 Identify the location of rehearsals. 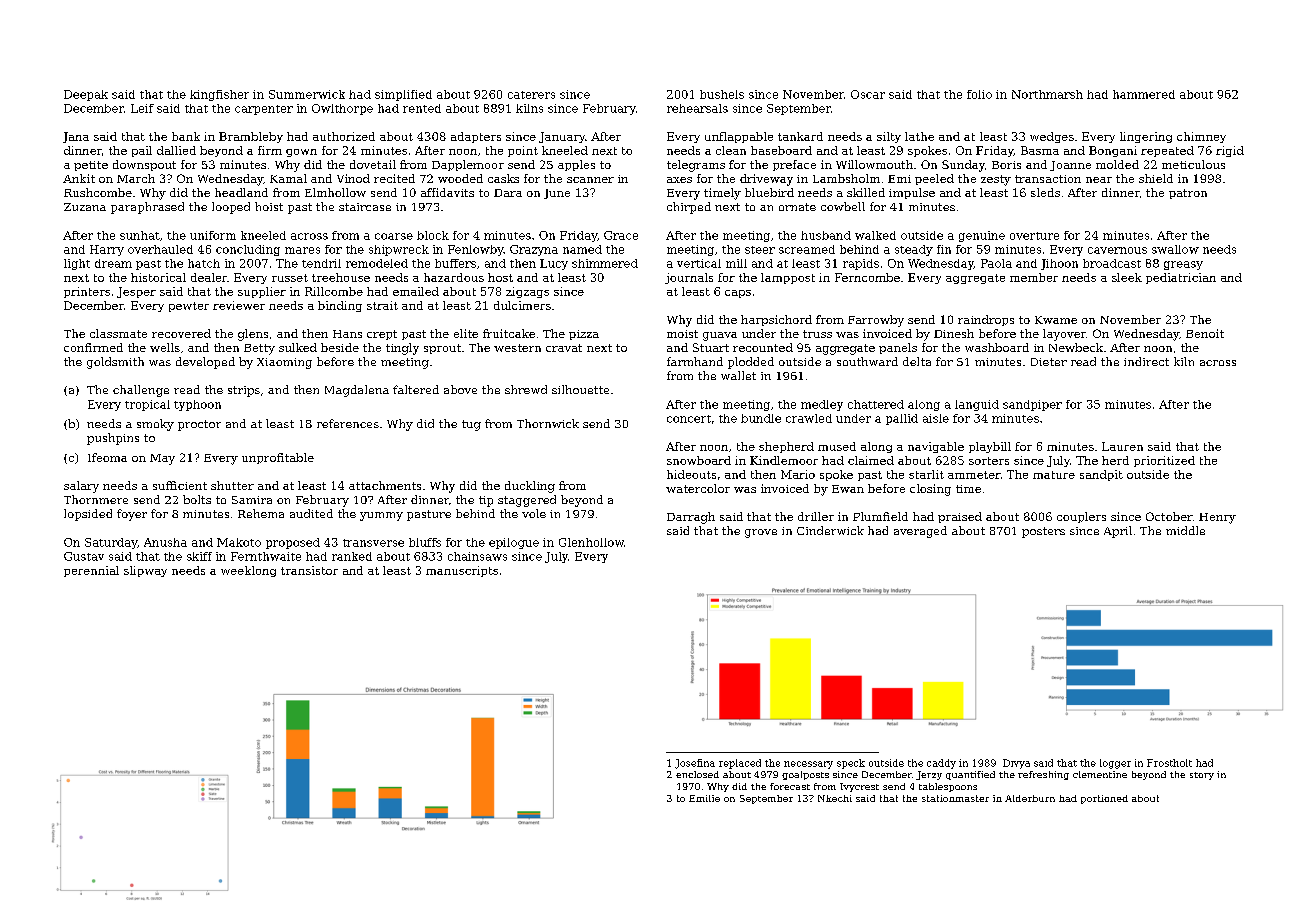
(697, 108).
